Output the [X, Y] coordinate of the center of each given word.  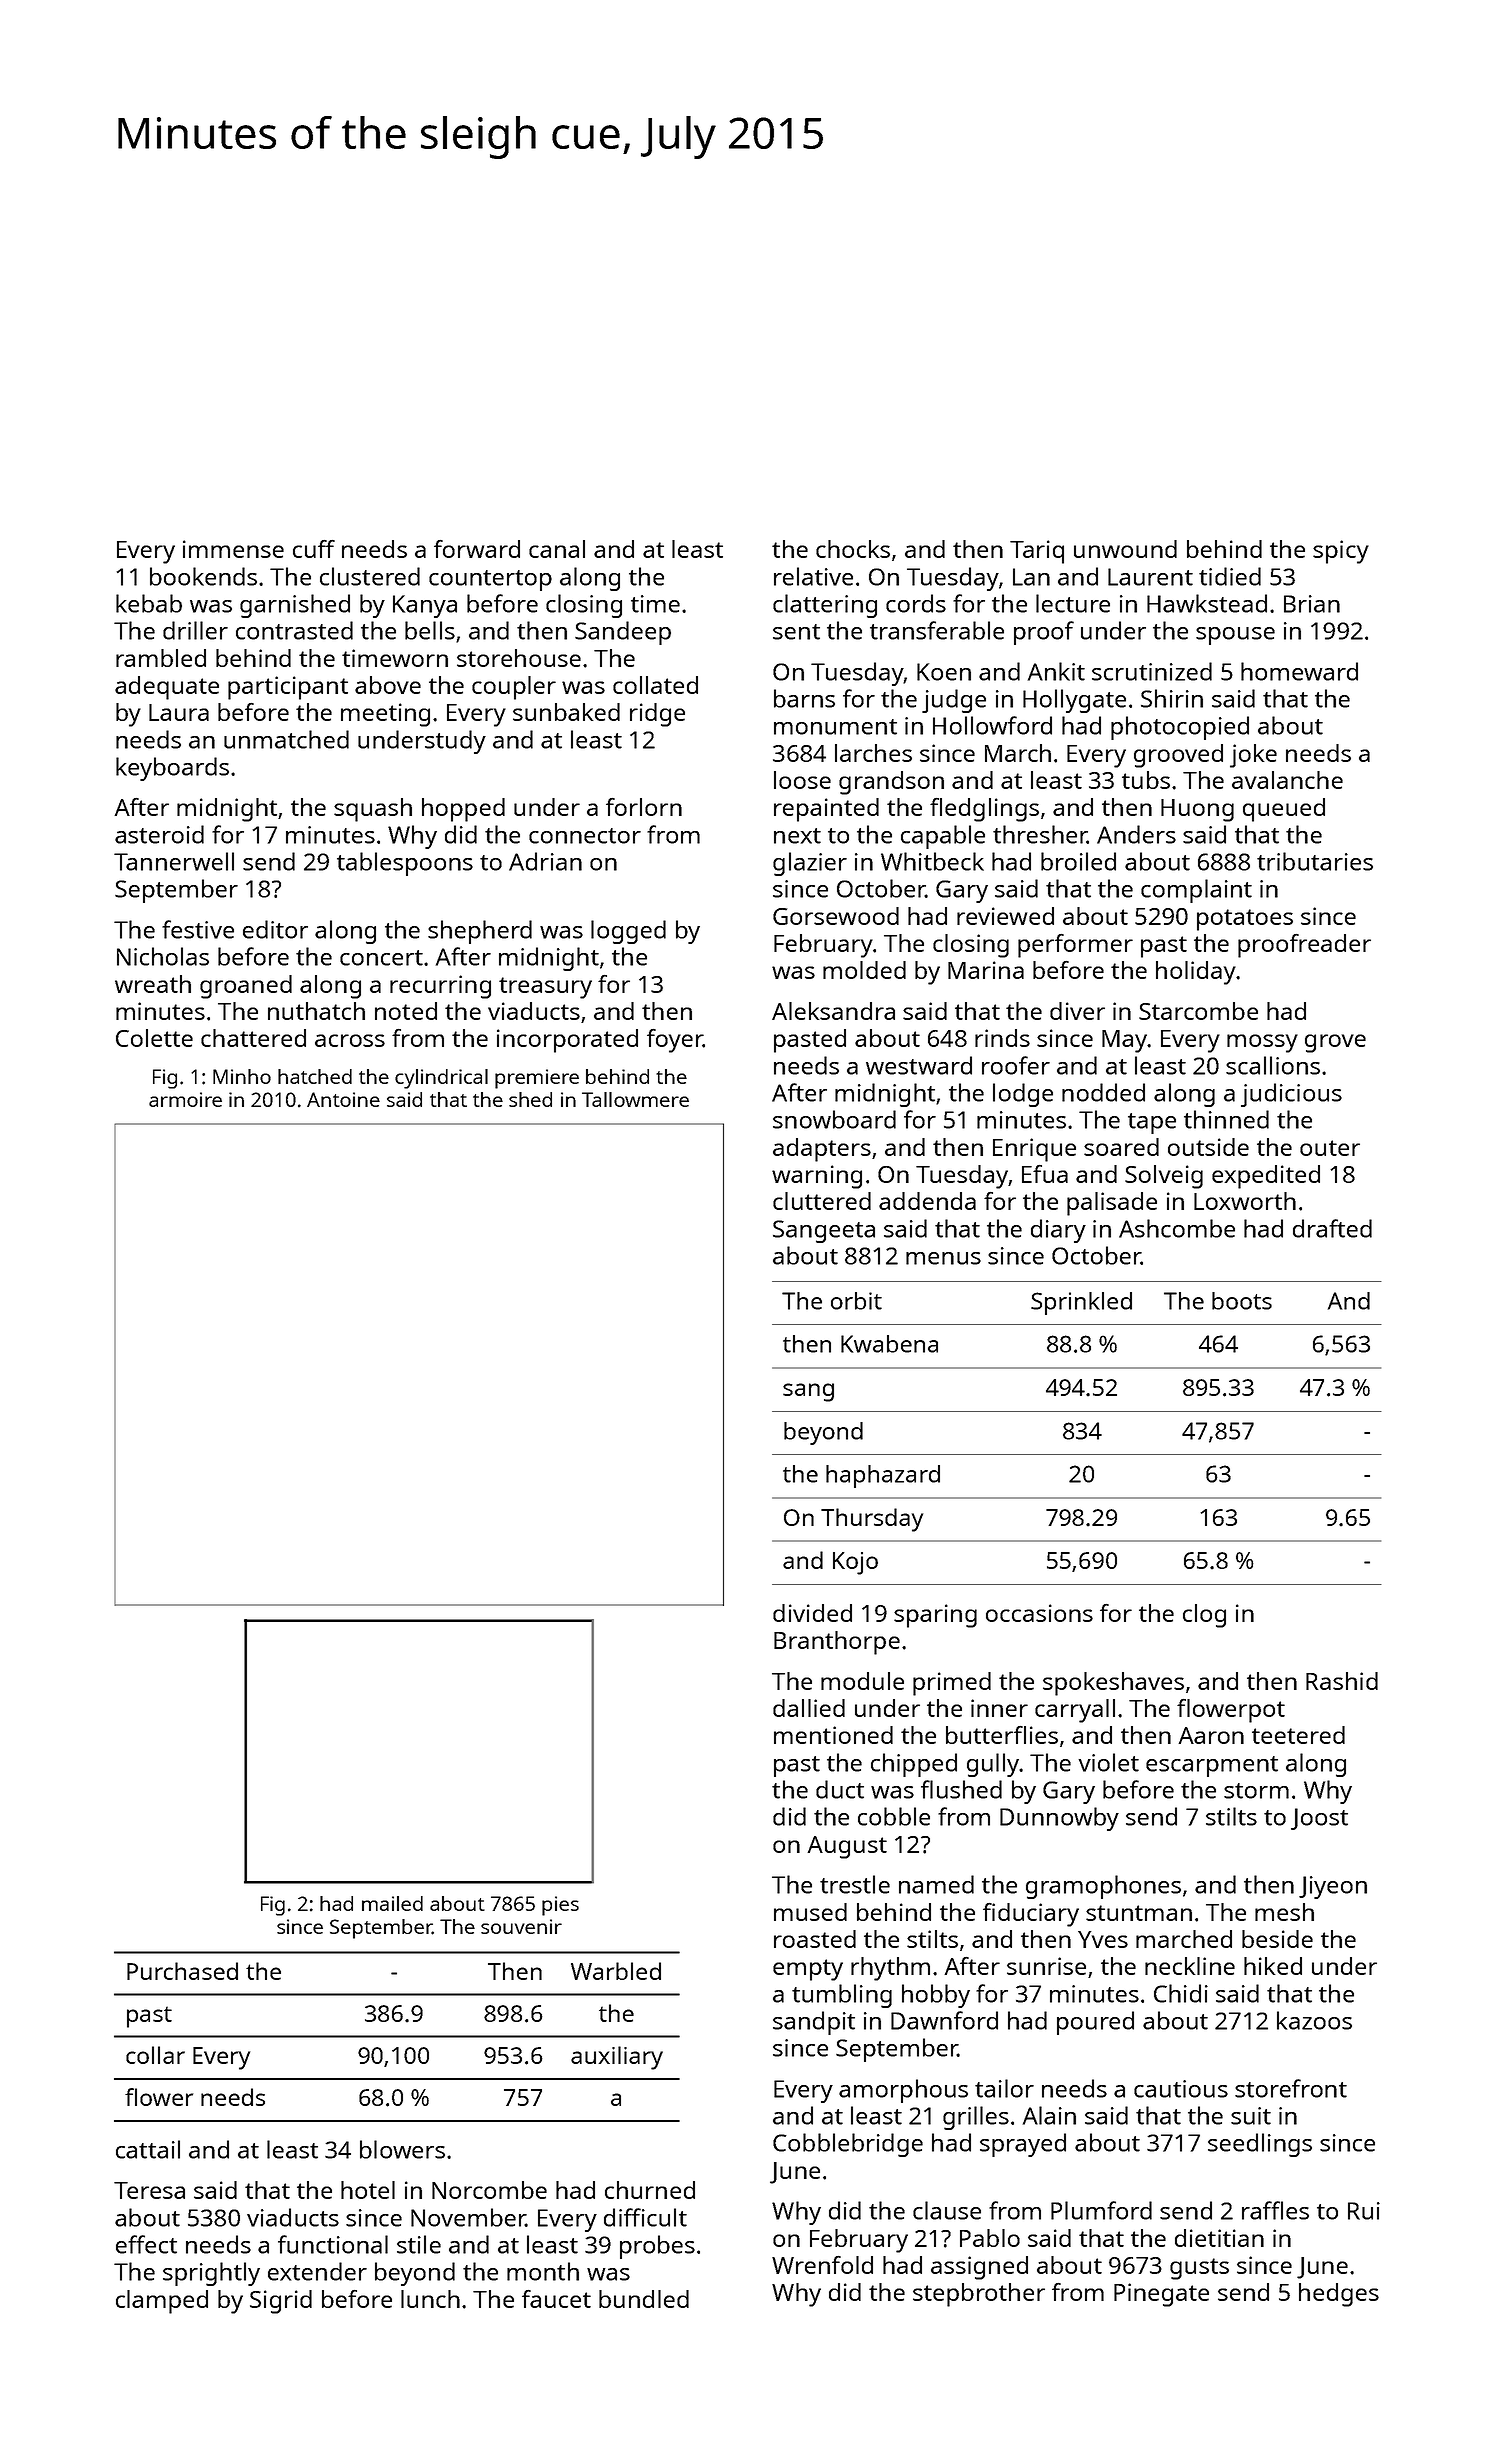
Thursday [872, 1520]
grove [1335, 1043]
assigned [979, 2268]
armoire [185, 1099]
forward [477, 549]
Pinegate [1161, 2295]
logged [628, 932]
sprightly [211, 2274]
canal [557, 549]
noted [406, 1011]
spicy [1341, 552]
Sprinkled [1081, 1303]
